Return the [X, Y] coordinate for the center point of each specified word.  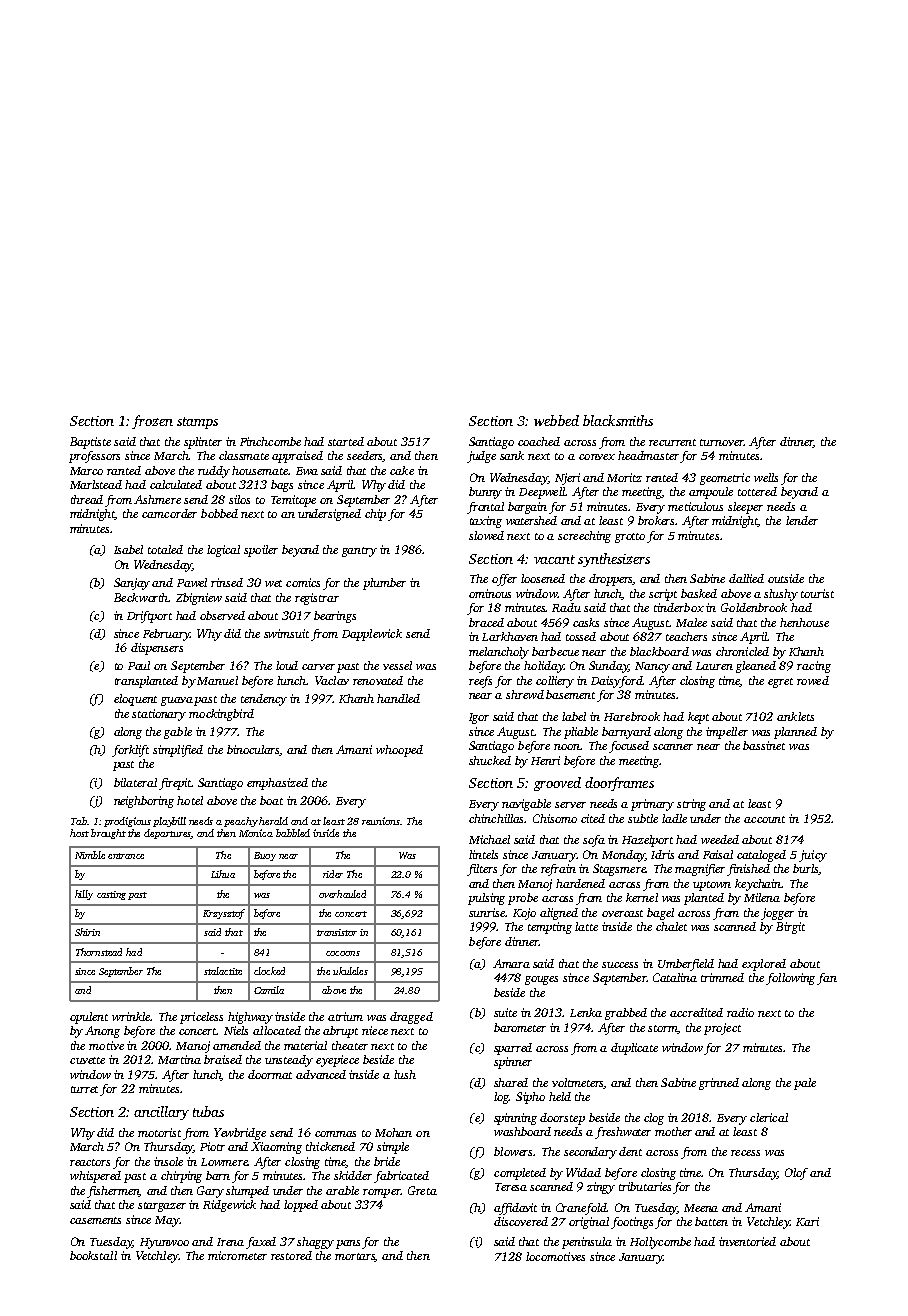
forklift [130, 751]
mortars [355, 1257]
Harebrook [632, 716]
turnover [722, 442]
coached [539, 441]
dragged [411, 1018]
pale [805, 1084]
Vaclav [332, 680]
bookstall [93, 1255]
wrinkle [131, 1016]
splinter [203, 443]
